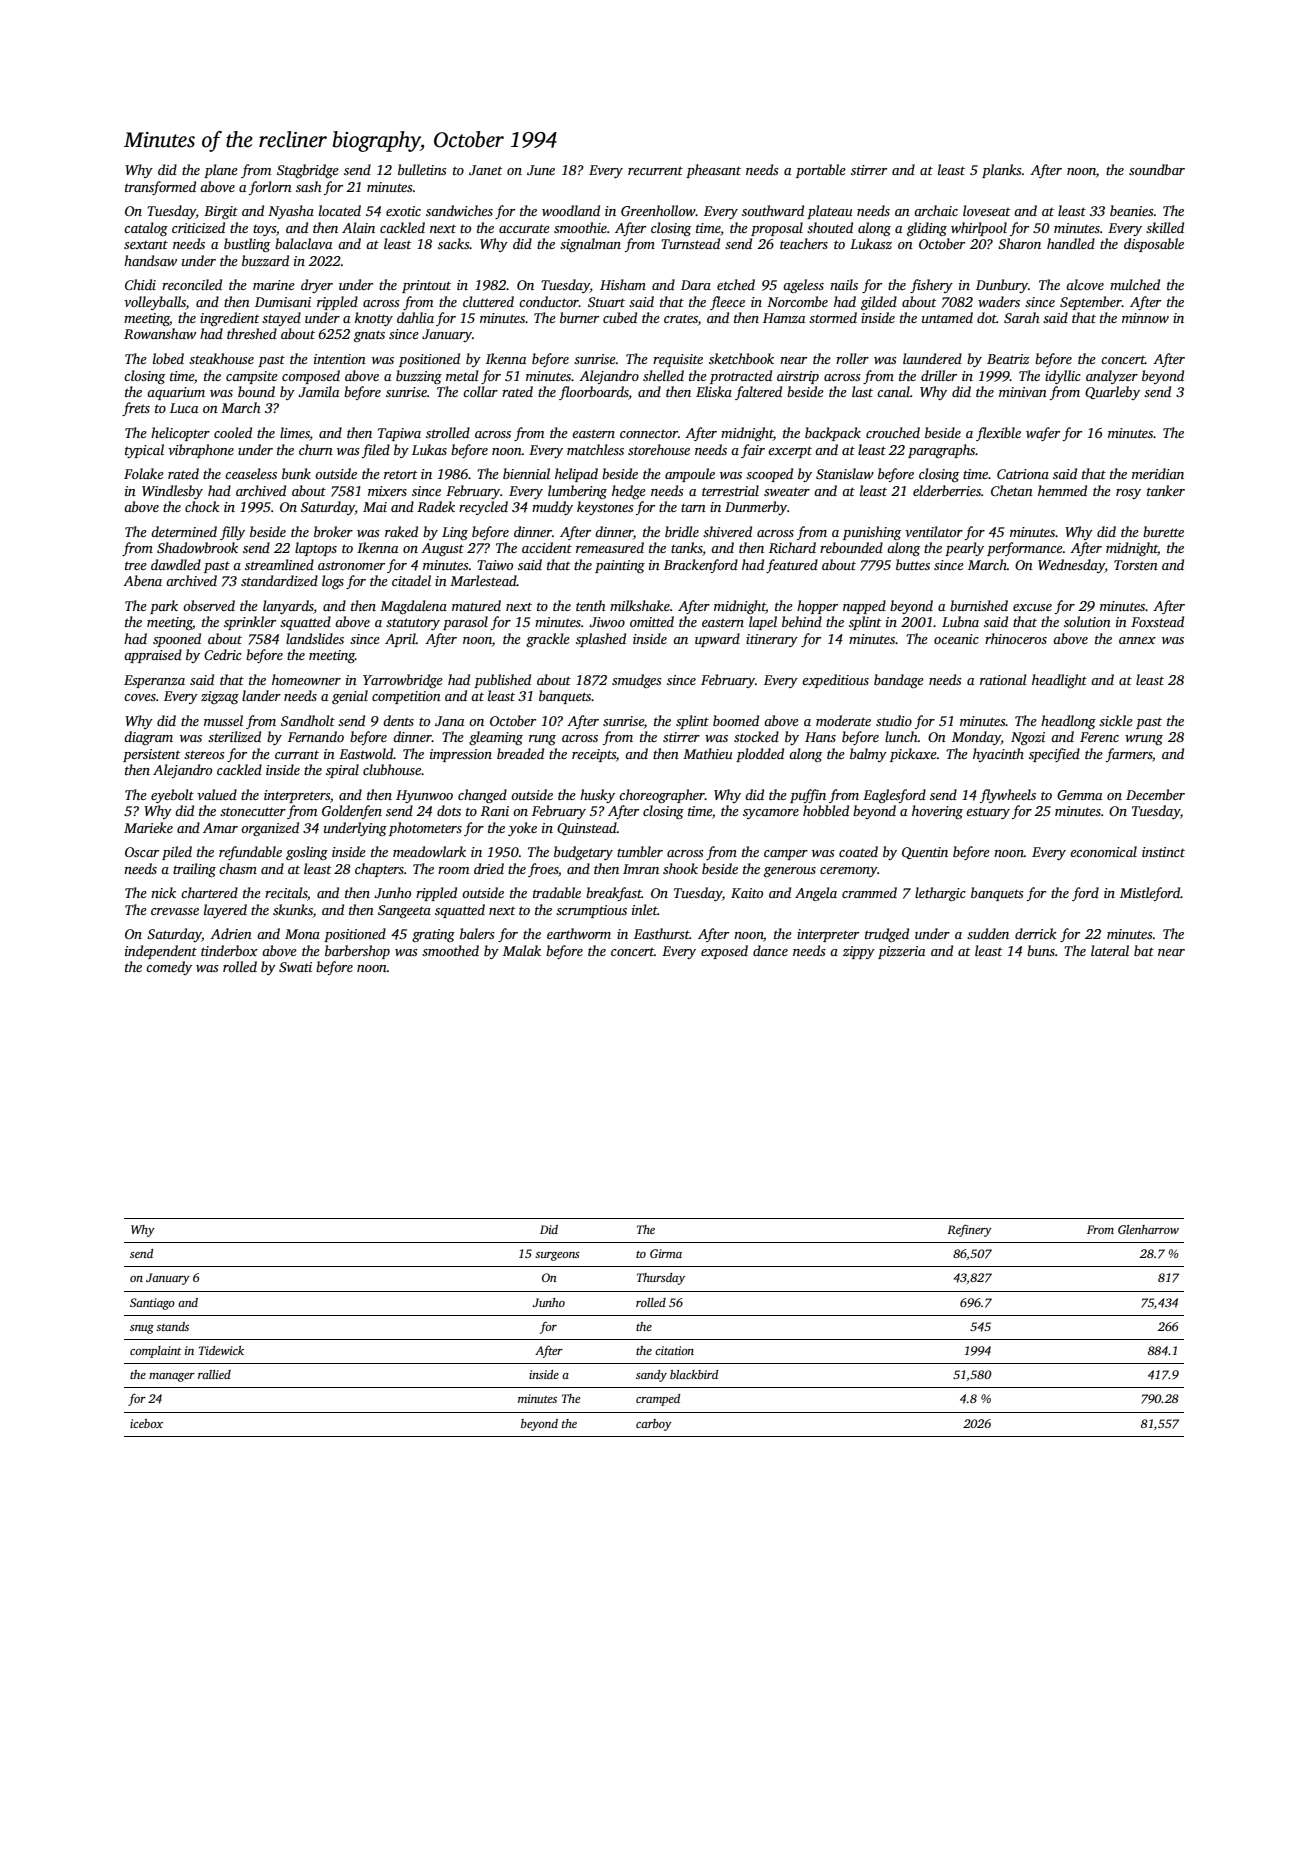 Image resolution: width=1309 pixels, height=1851 pixels. What do you see at coordinates (741, 358) in the image?
I see `sketchbook` at bounding box center [741, 358].
